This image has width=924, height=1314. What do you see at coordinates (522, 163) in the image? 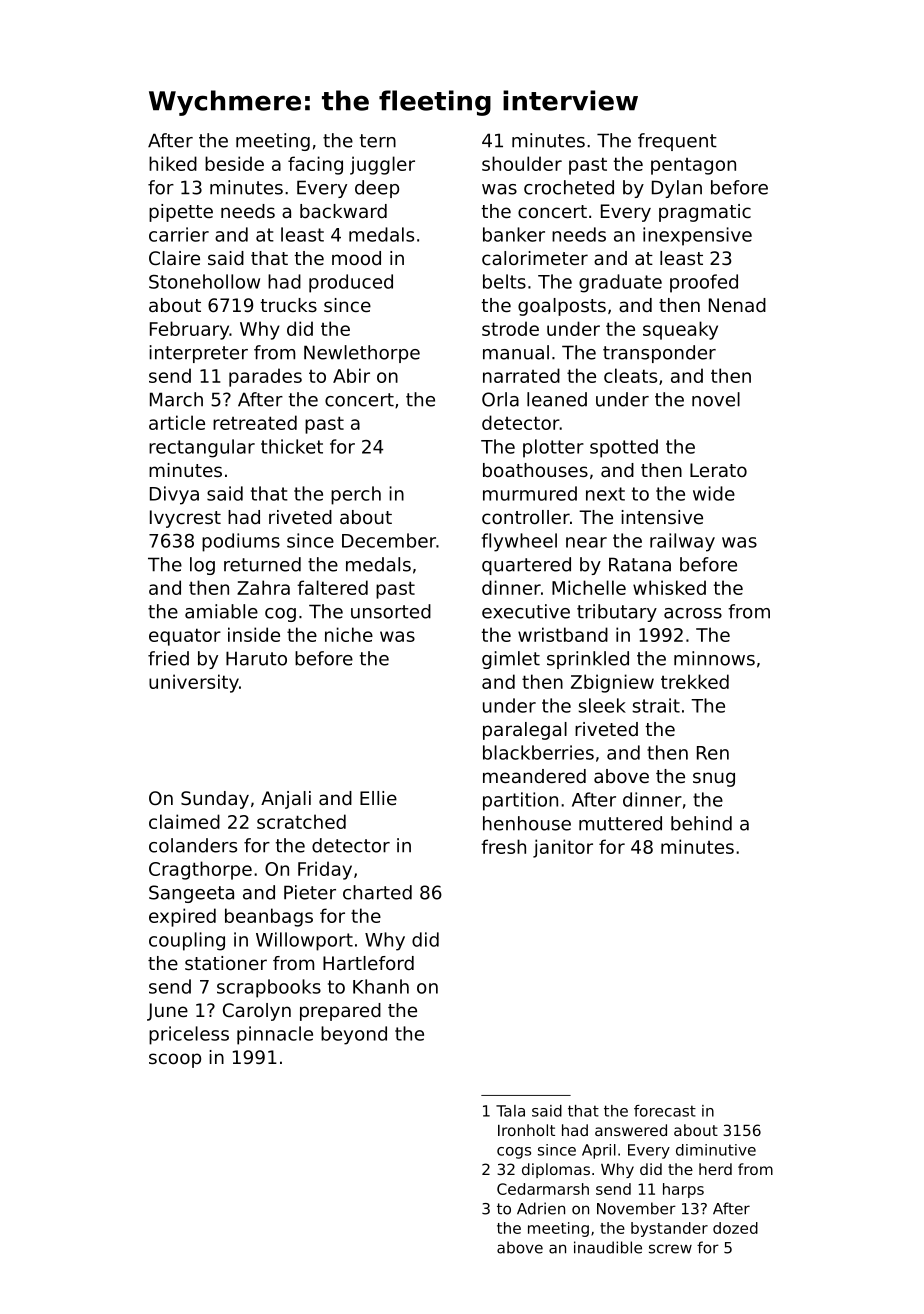
I see `shoulder` at bounding box center [522, 163].
